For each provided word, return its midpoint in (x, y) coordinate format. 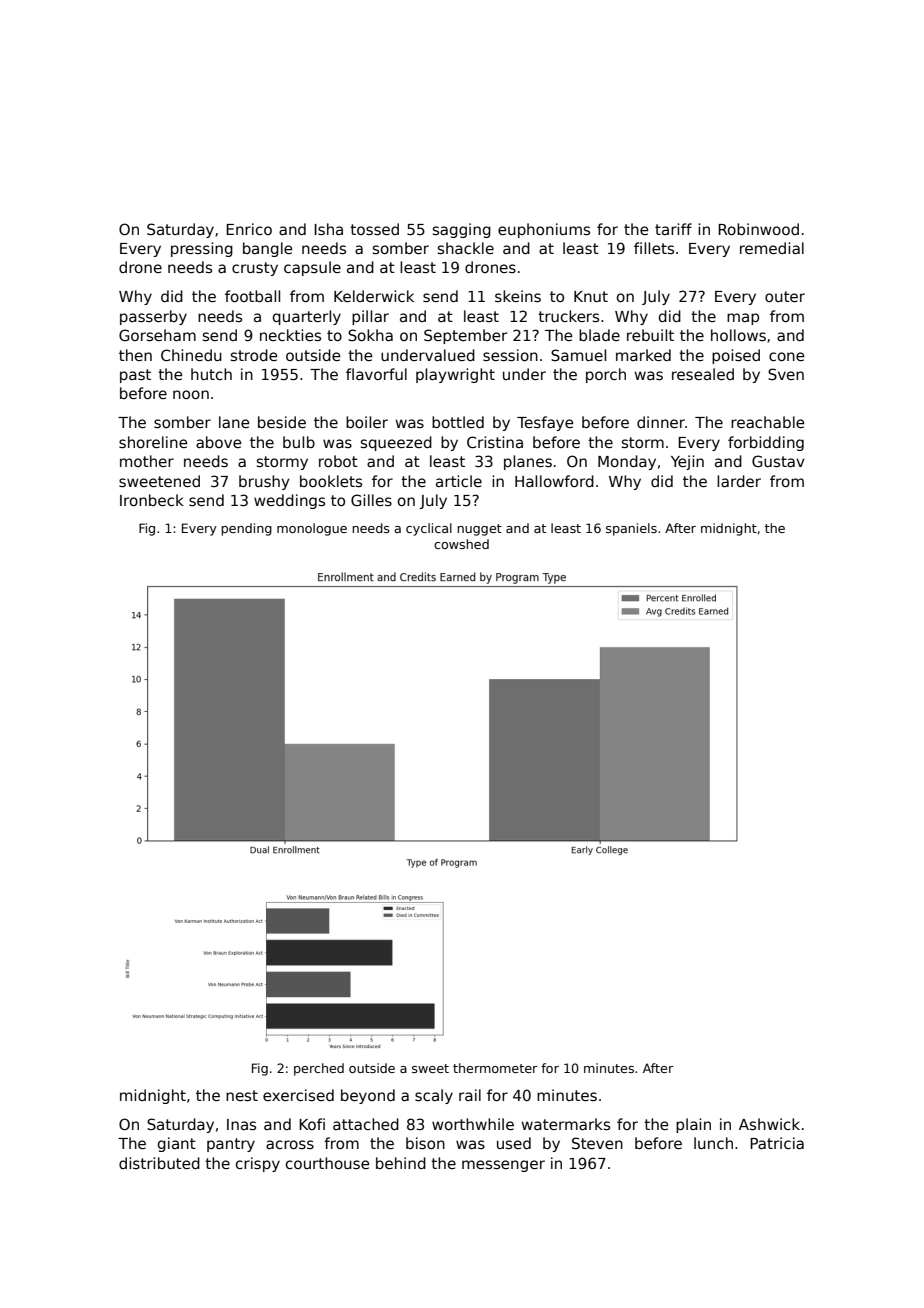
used (514, 1143)
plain (693, 1125)
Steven (597, 1143)
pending (246, 529)
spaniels (631, 529)
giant (177, 1144)
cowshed (461, 544)
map (743, 319)
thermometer (495, 1068)
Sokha (370, 335)
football (252, 296)
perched (319, 1069)
